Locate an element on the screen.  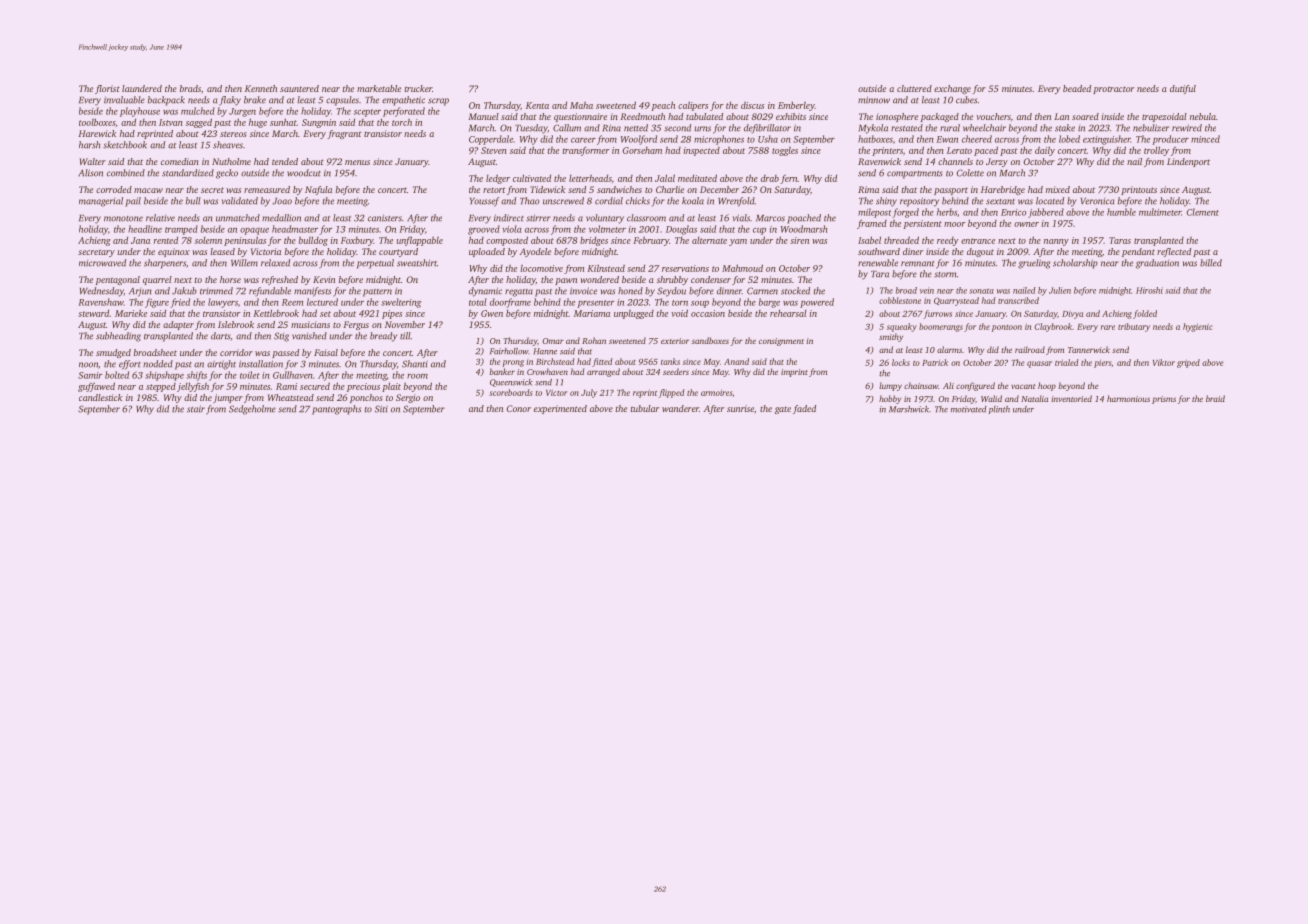
consignment is located at coordinates (781, 342).
